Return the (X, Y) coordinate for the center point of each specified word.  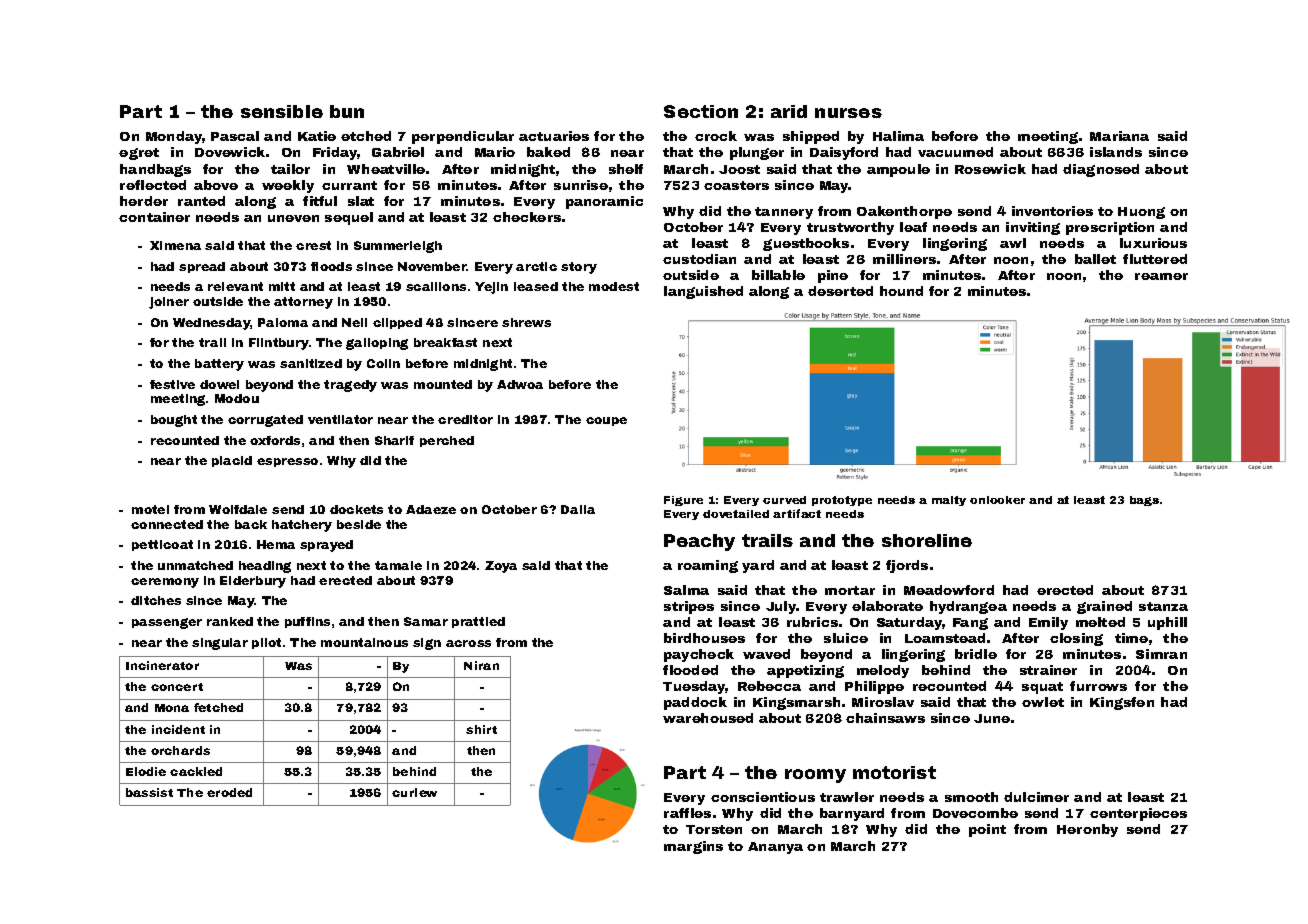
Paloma (283, 322)
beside (359, 524)
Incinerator (162, 665)
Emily (1048, 623)
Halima (898, 136)
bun (347, 111)
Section (701, 111)
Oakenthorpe (904, 212)
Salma (686, 590)
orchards (180, 750)
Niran (481, 665)
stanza (1163, 606)
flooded (690, 670)
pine (833, 276)
